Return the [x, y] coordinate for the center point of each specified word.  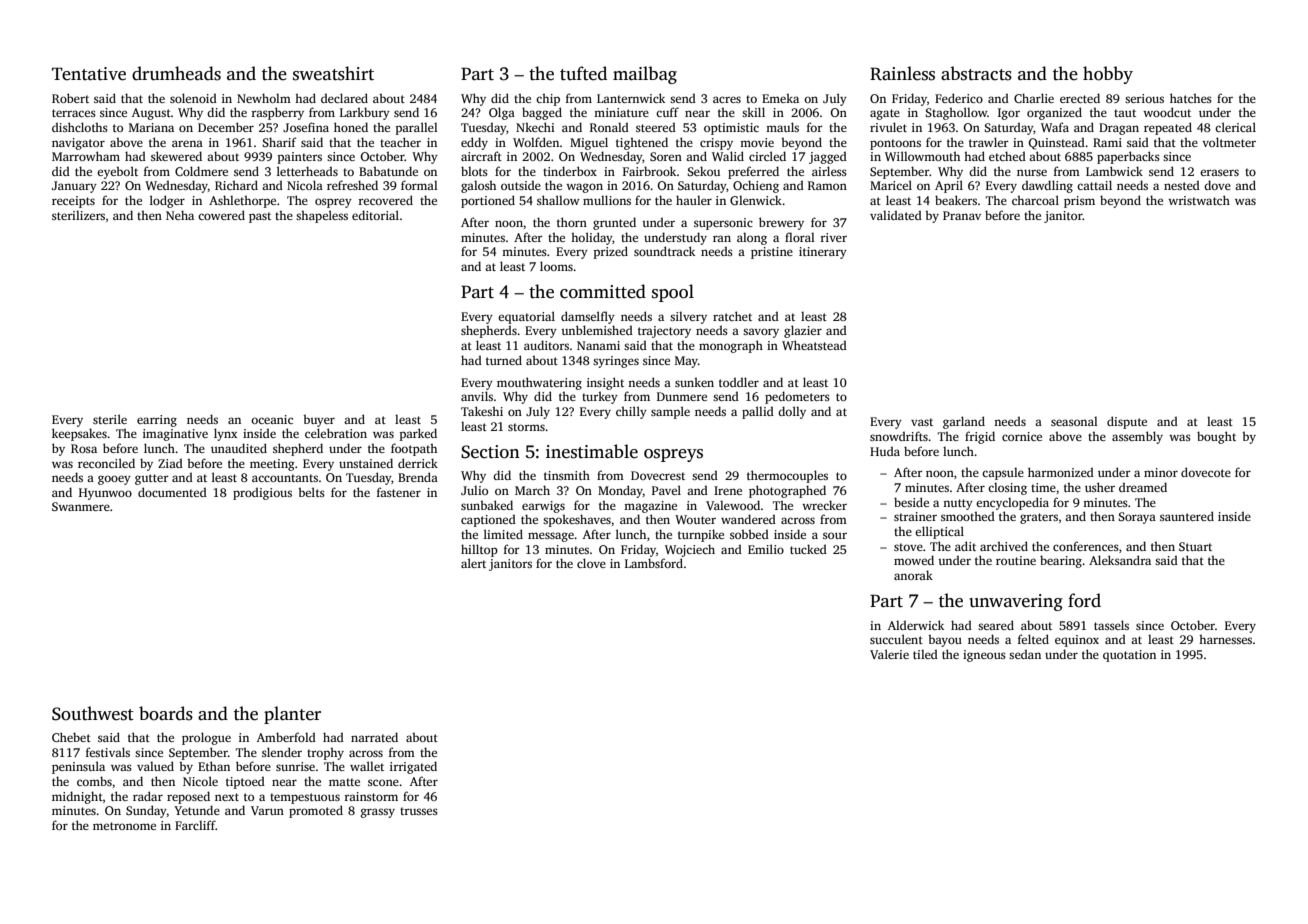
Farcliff [195, 825]
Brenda [418, 477]
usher [1100, 487]
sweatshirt [333, 73]
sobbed [749, 534]
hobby [1108, 75]
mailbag [645, 75]
